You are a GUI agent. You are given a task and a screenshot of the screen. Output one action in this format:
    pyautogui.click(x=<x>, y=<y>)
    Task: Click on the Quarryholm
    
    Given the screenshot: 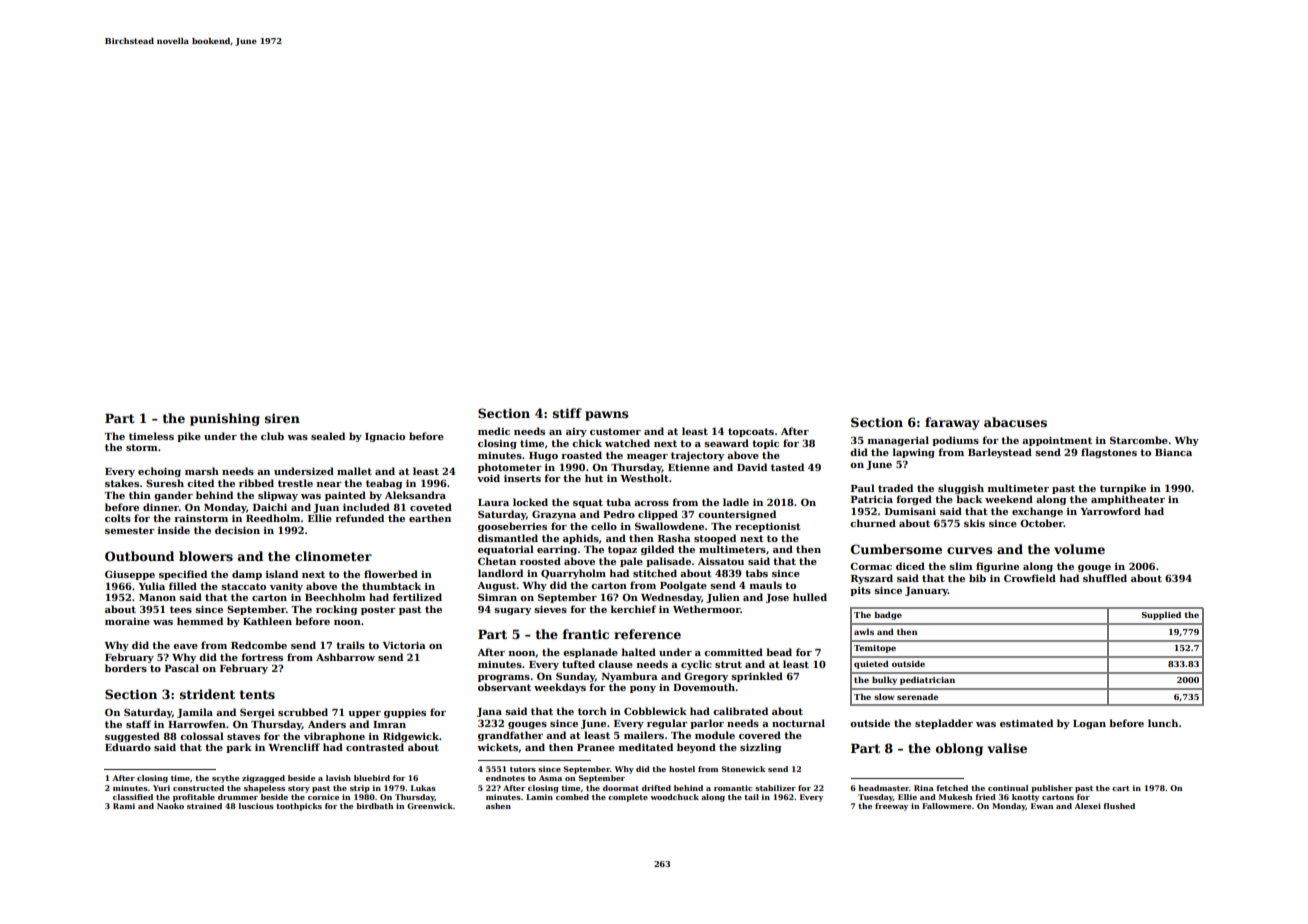 What is the action you would take?
    pyautogui.click(x=573, y=574)
